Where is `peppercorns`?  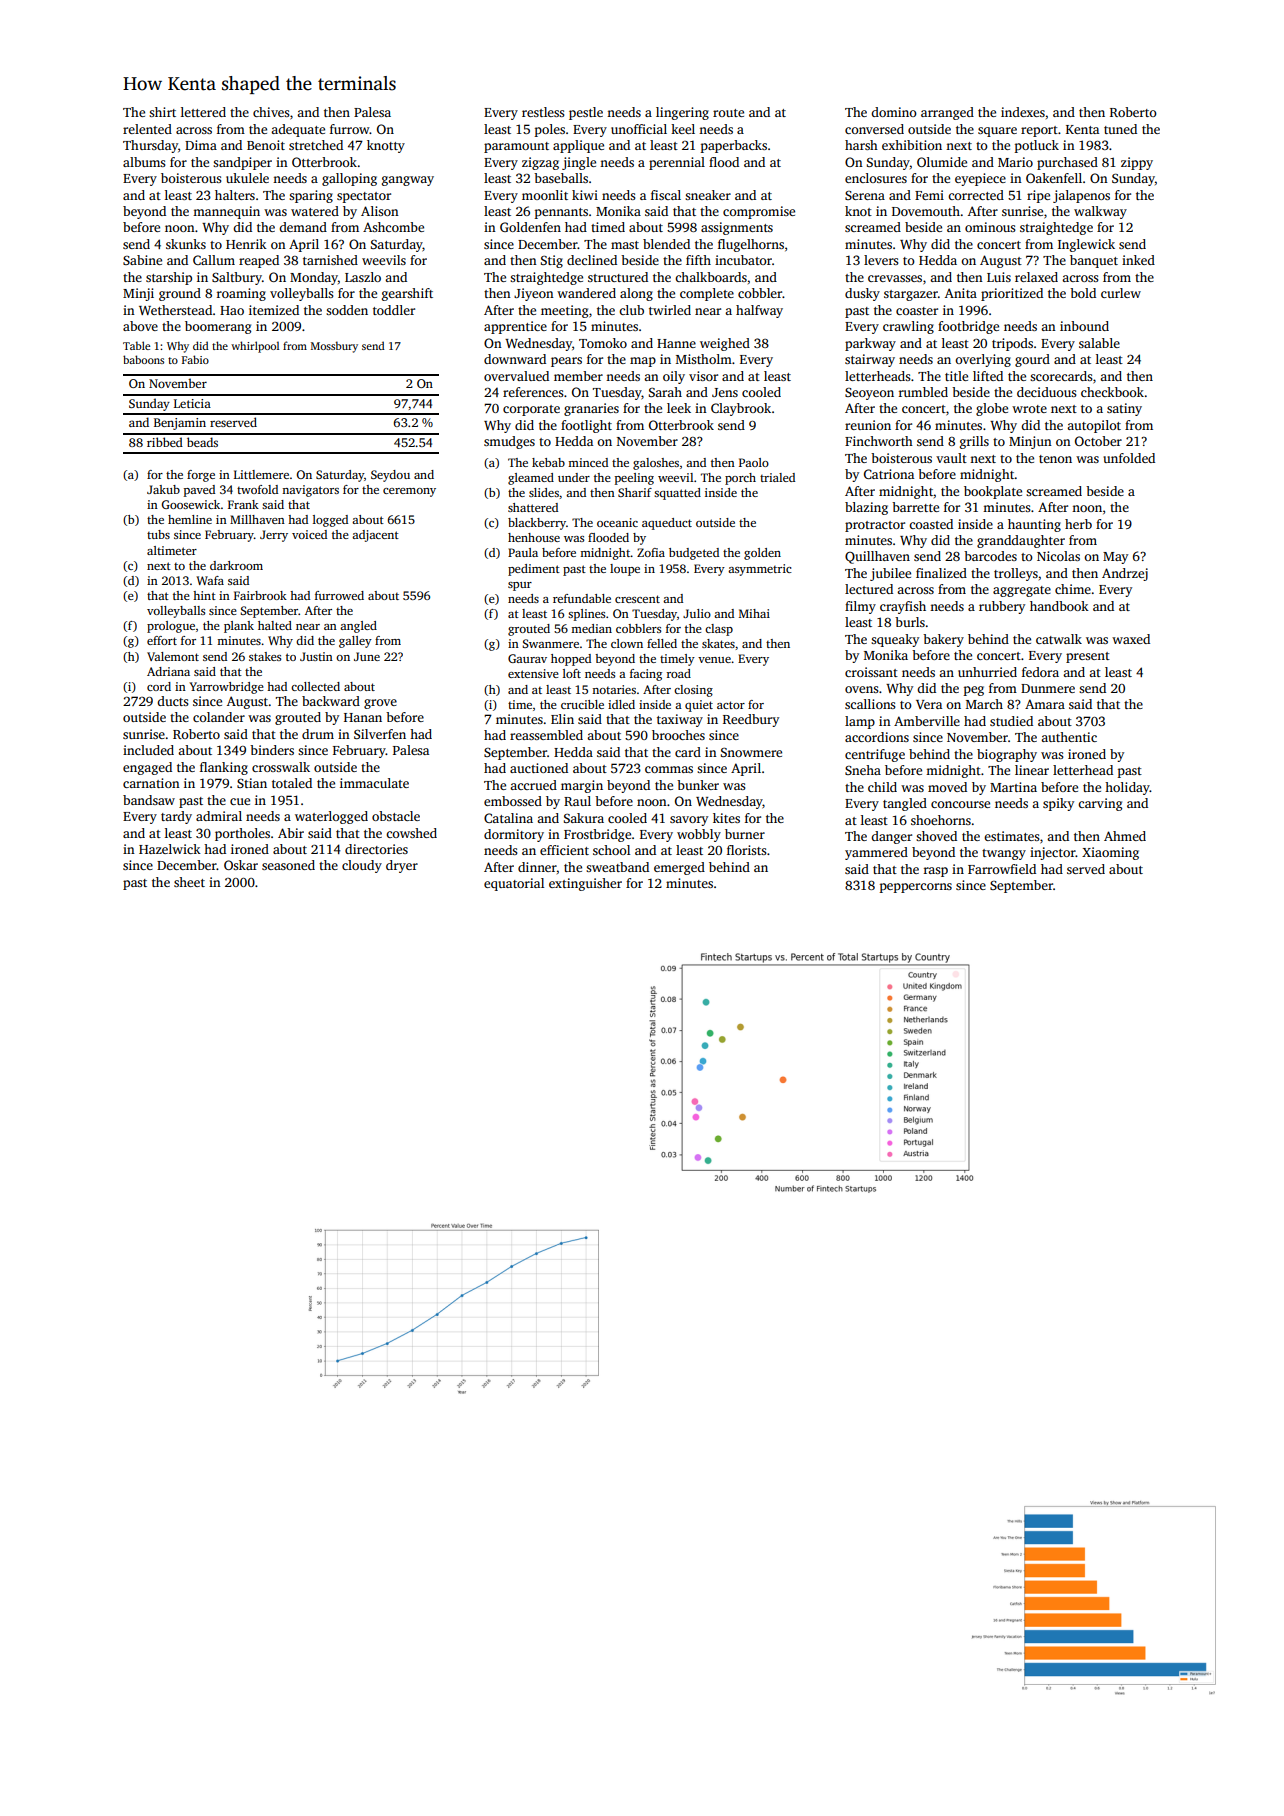
peppercorns is located at coordinates (916, 888).
